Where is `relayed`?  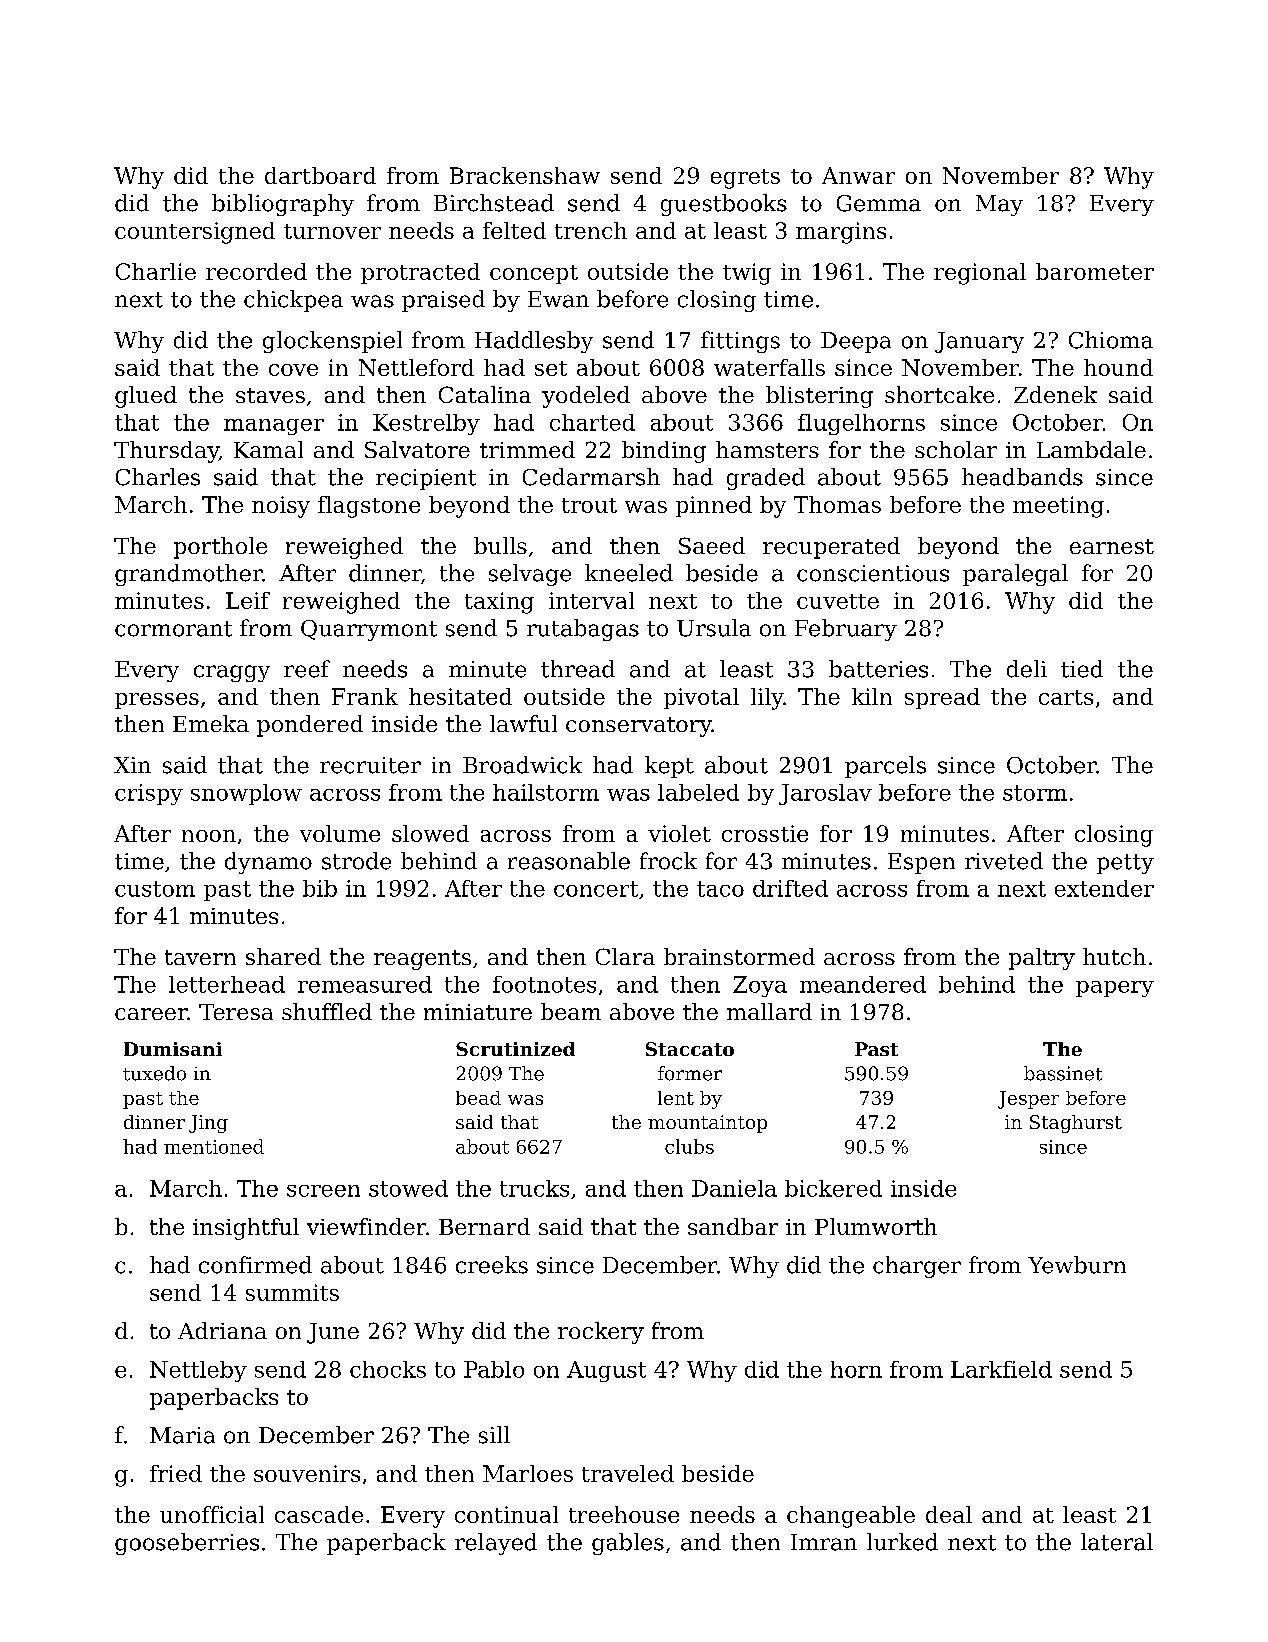 relayed is located at coordinates (496, 1544).
